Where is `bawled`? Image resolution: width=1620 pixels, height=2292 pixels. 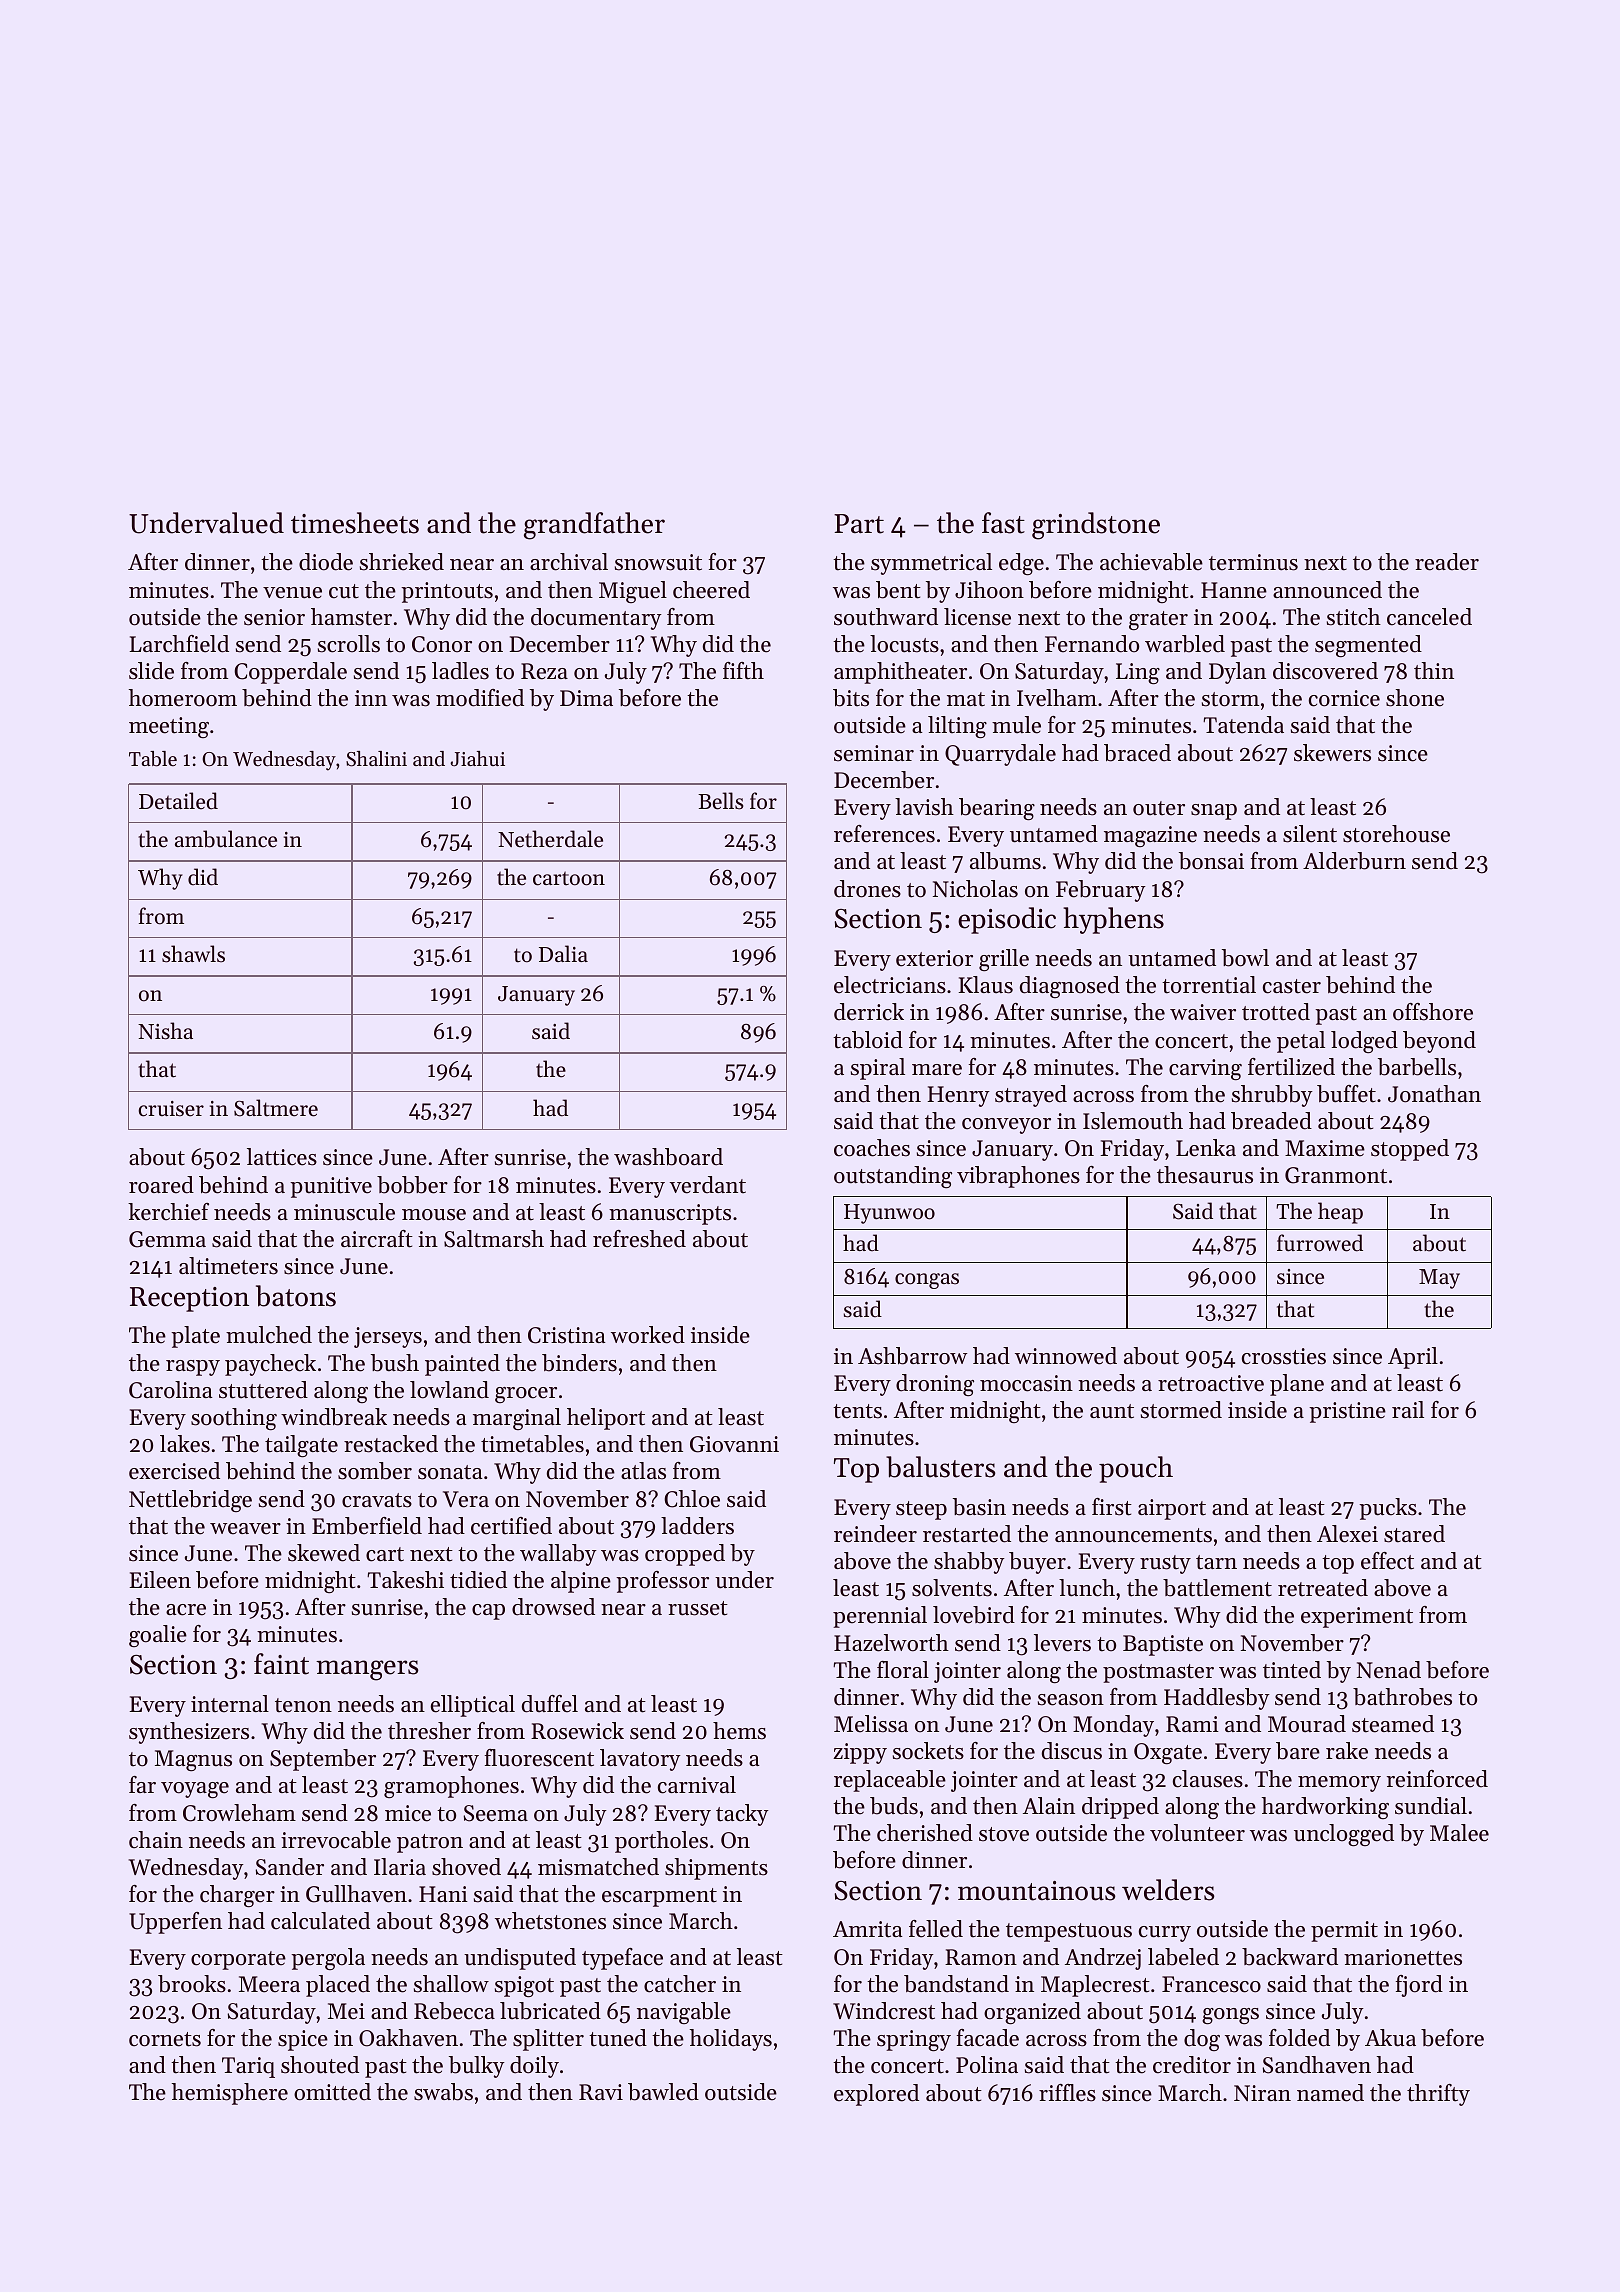
bawled is located at coordinates (663, 2092).
